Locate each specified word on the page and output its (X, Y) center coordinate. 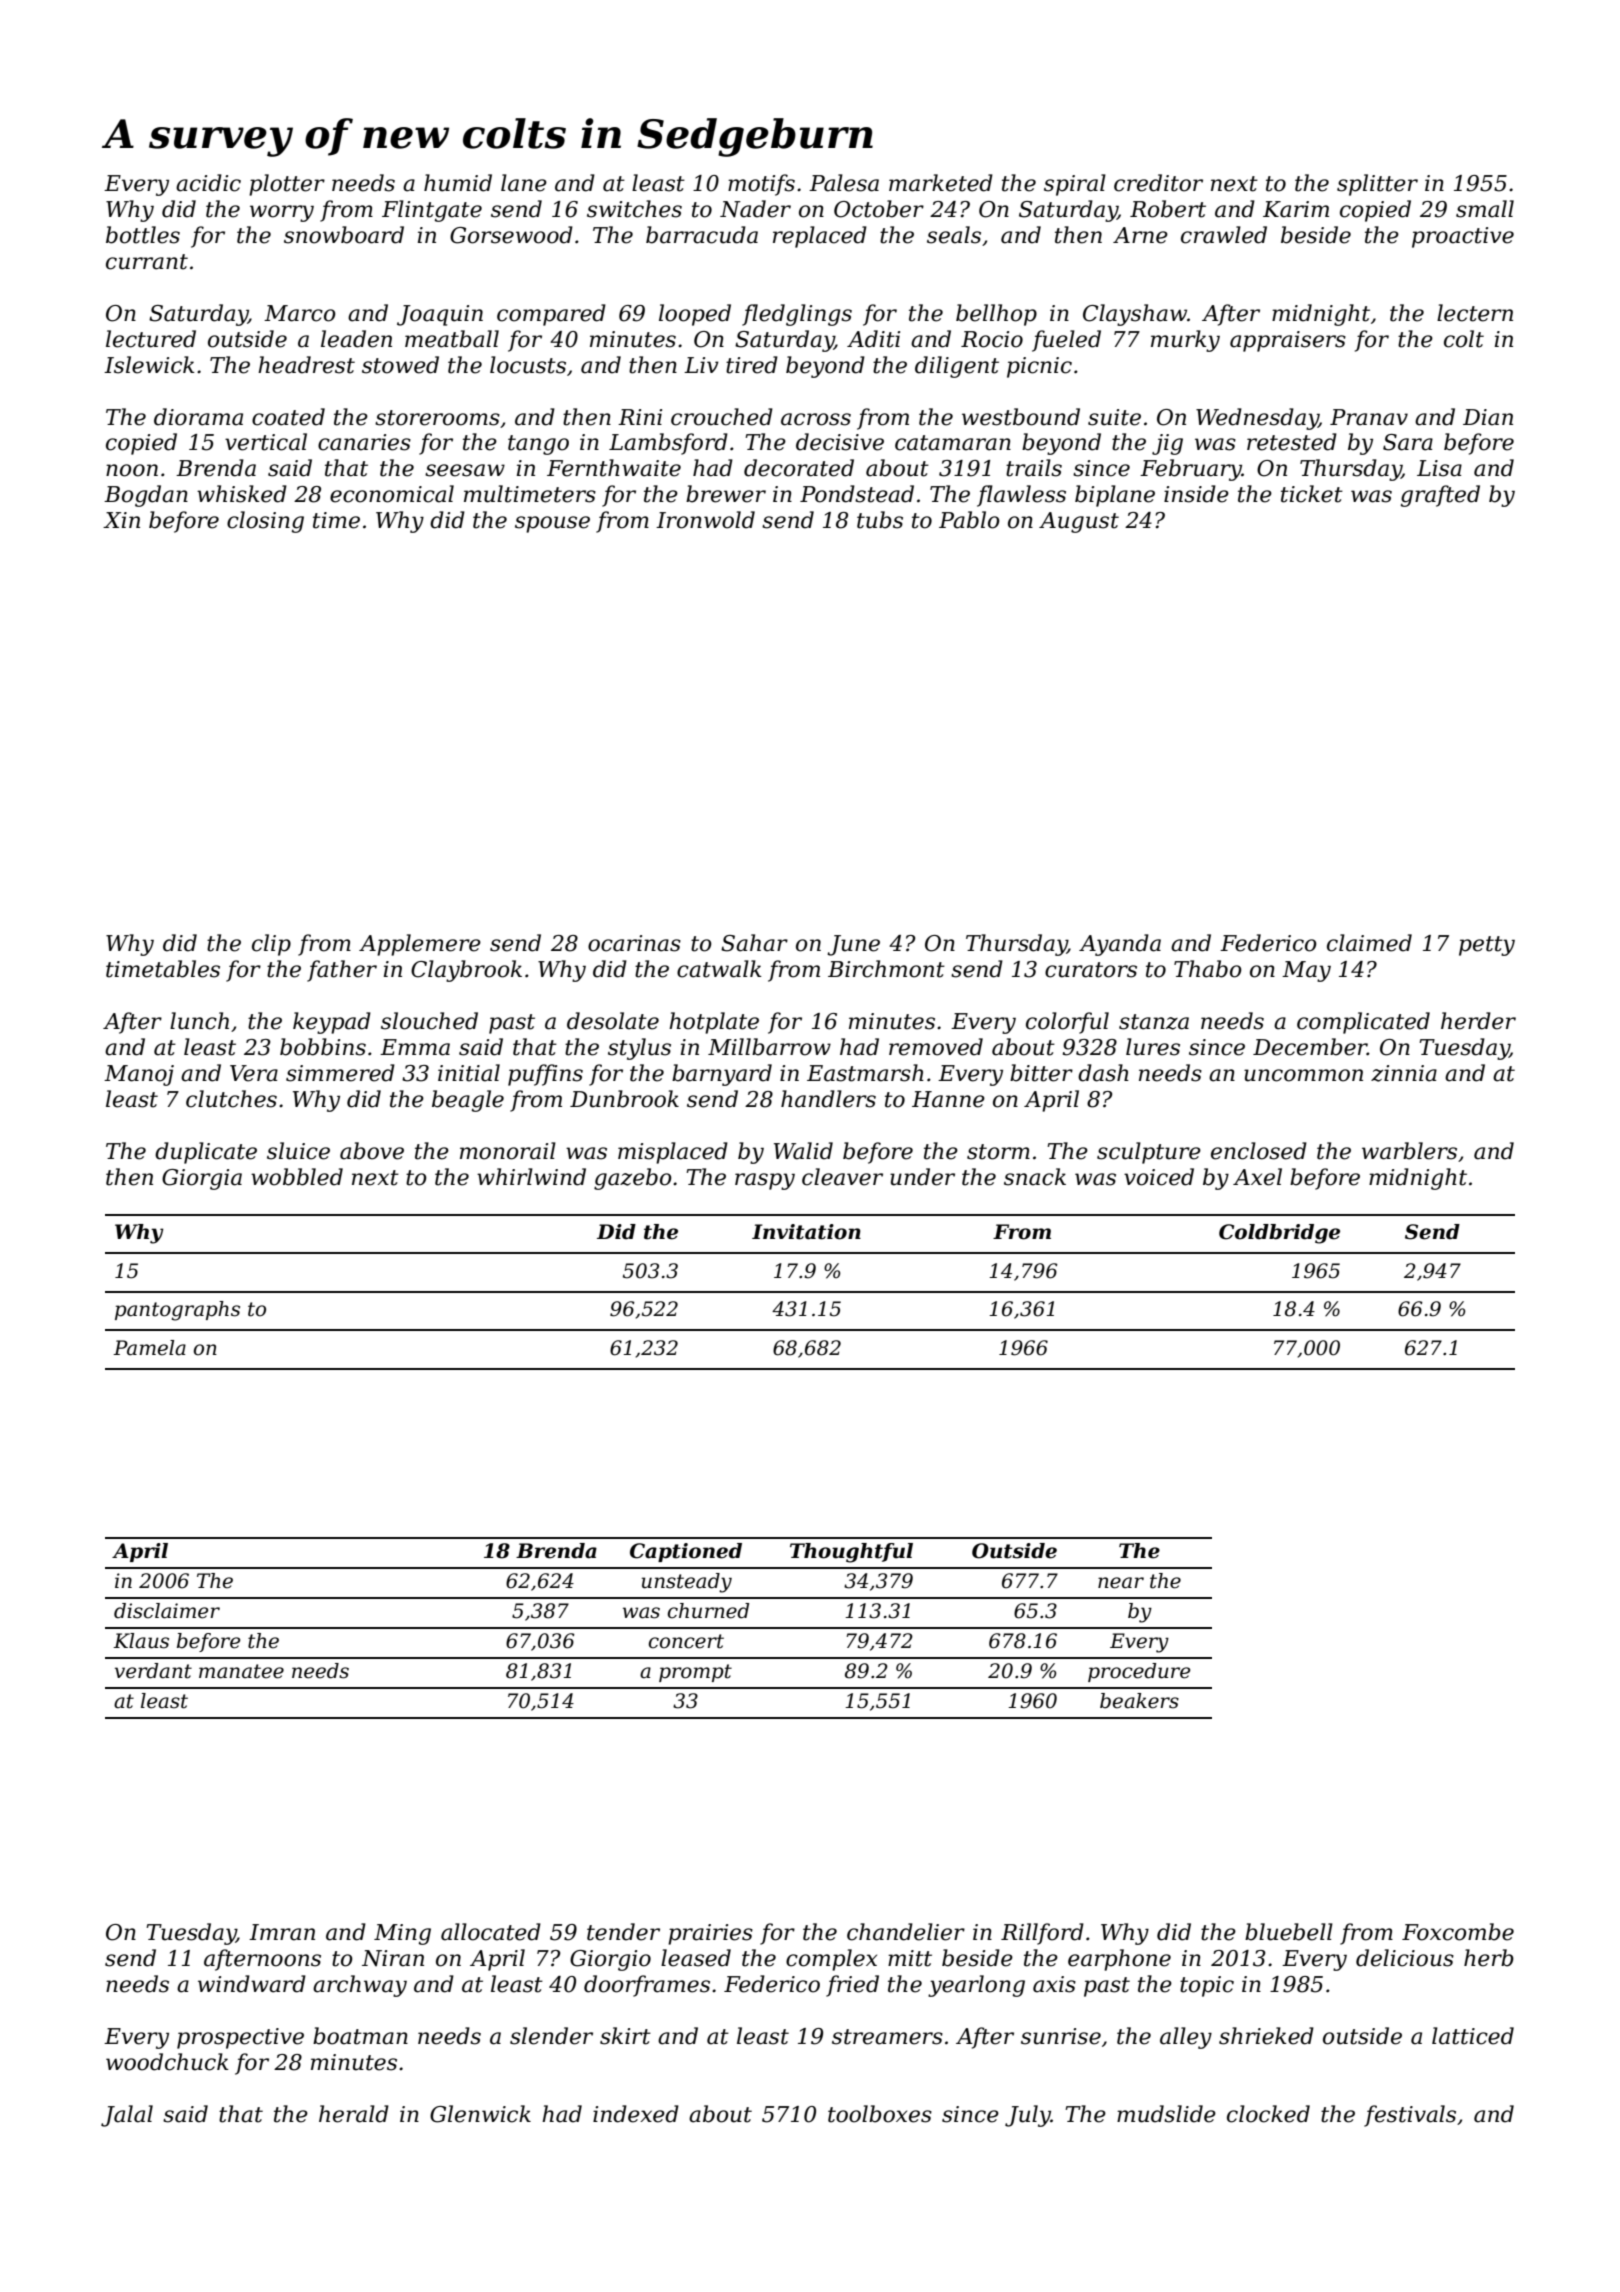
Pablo (969, 520)
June (853, 945)
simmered (340, 1073)
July (1028, 2116)
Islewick (149, 365)
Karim (1296, 209)
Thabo (1208, 969)
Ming (402, 1934)
